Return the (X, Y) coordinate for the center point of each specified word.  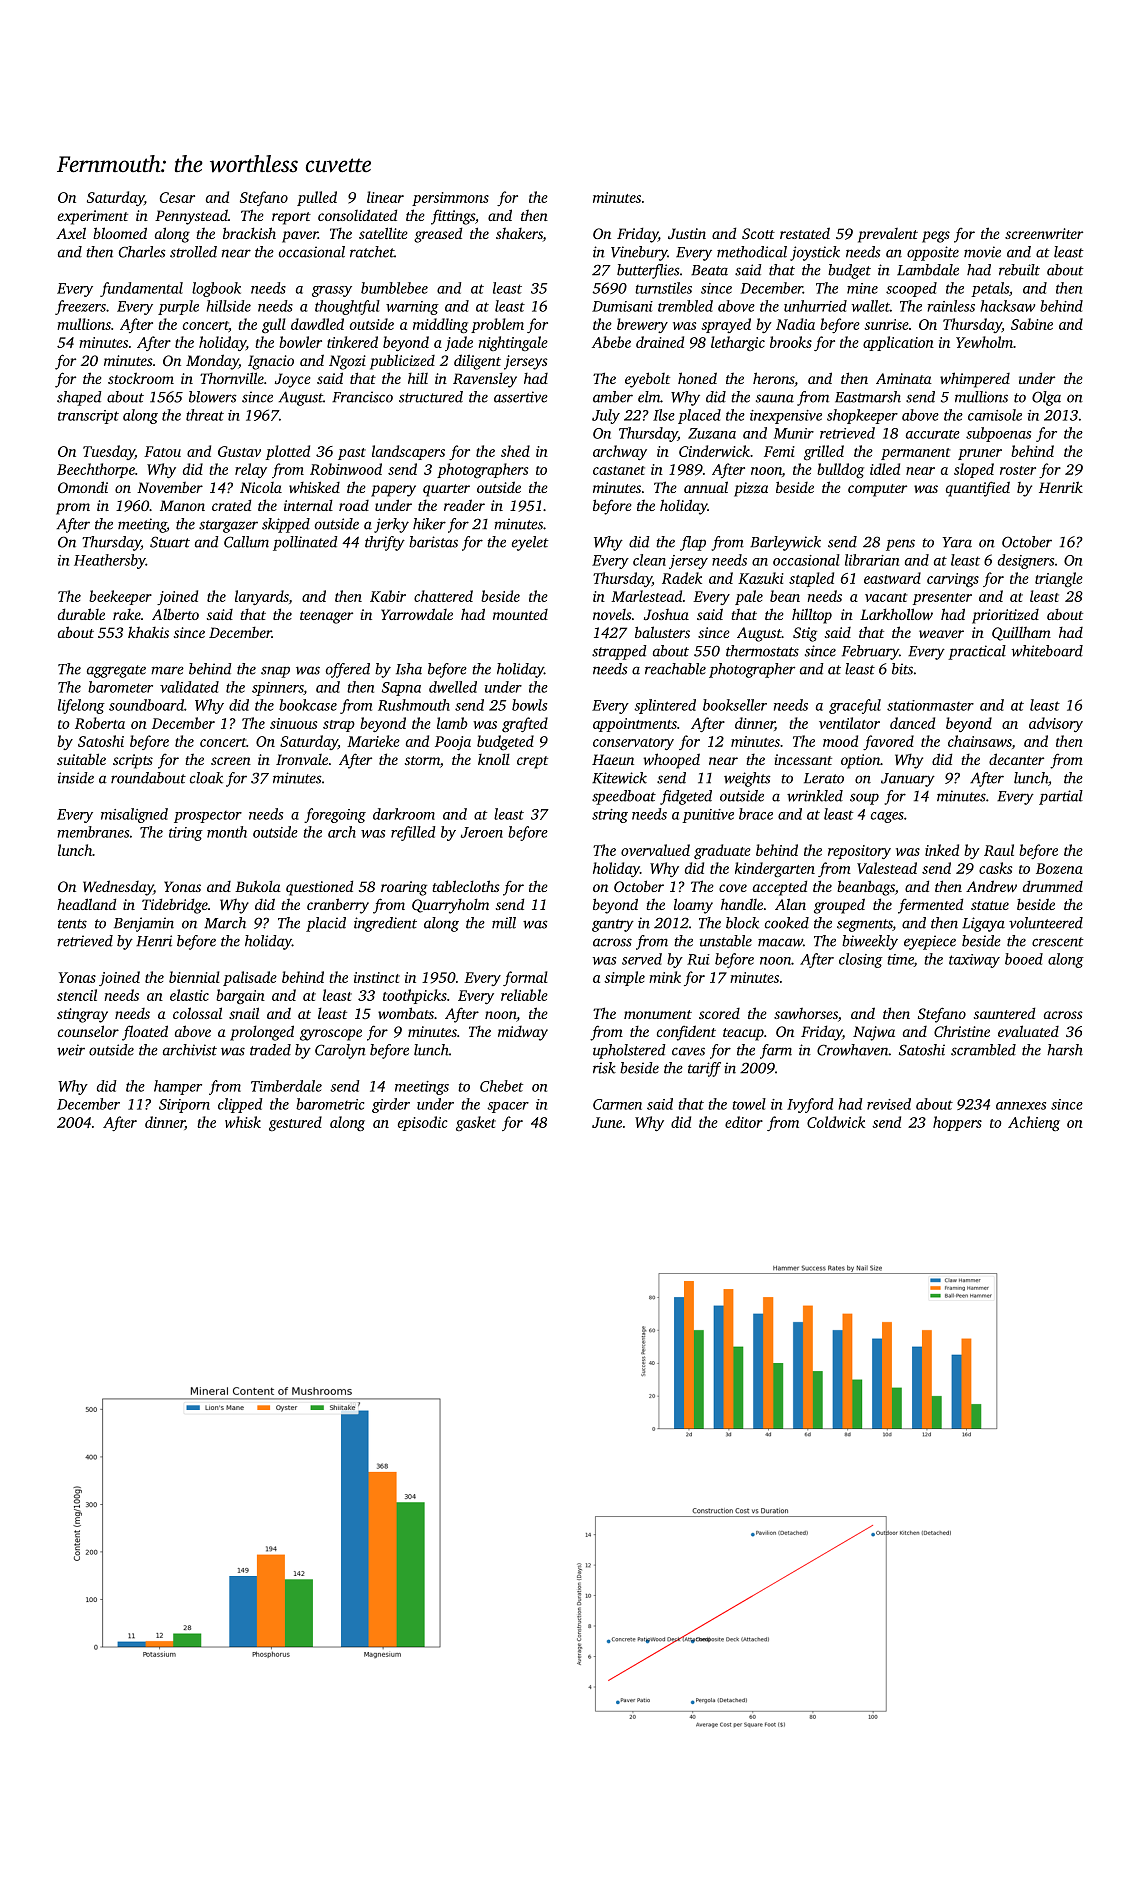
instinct (377, 977)
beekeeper (120, 597)
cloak (206, 778)
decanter (1016, 759)
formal (525, 978)
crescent (1058, 942)
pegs (936, 237)
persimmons (450, 199)
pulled (317, 198)
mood (840, 741)
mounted (520, 614)
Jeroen (482, 832)
